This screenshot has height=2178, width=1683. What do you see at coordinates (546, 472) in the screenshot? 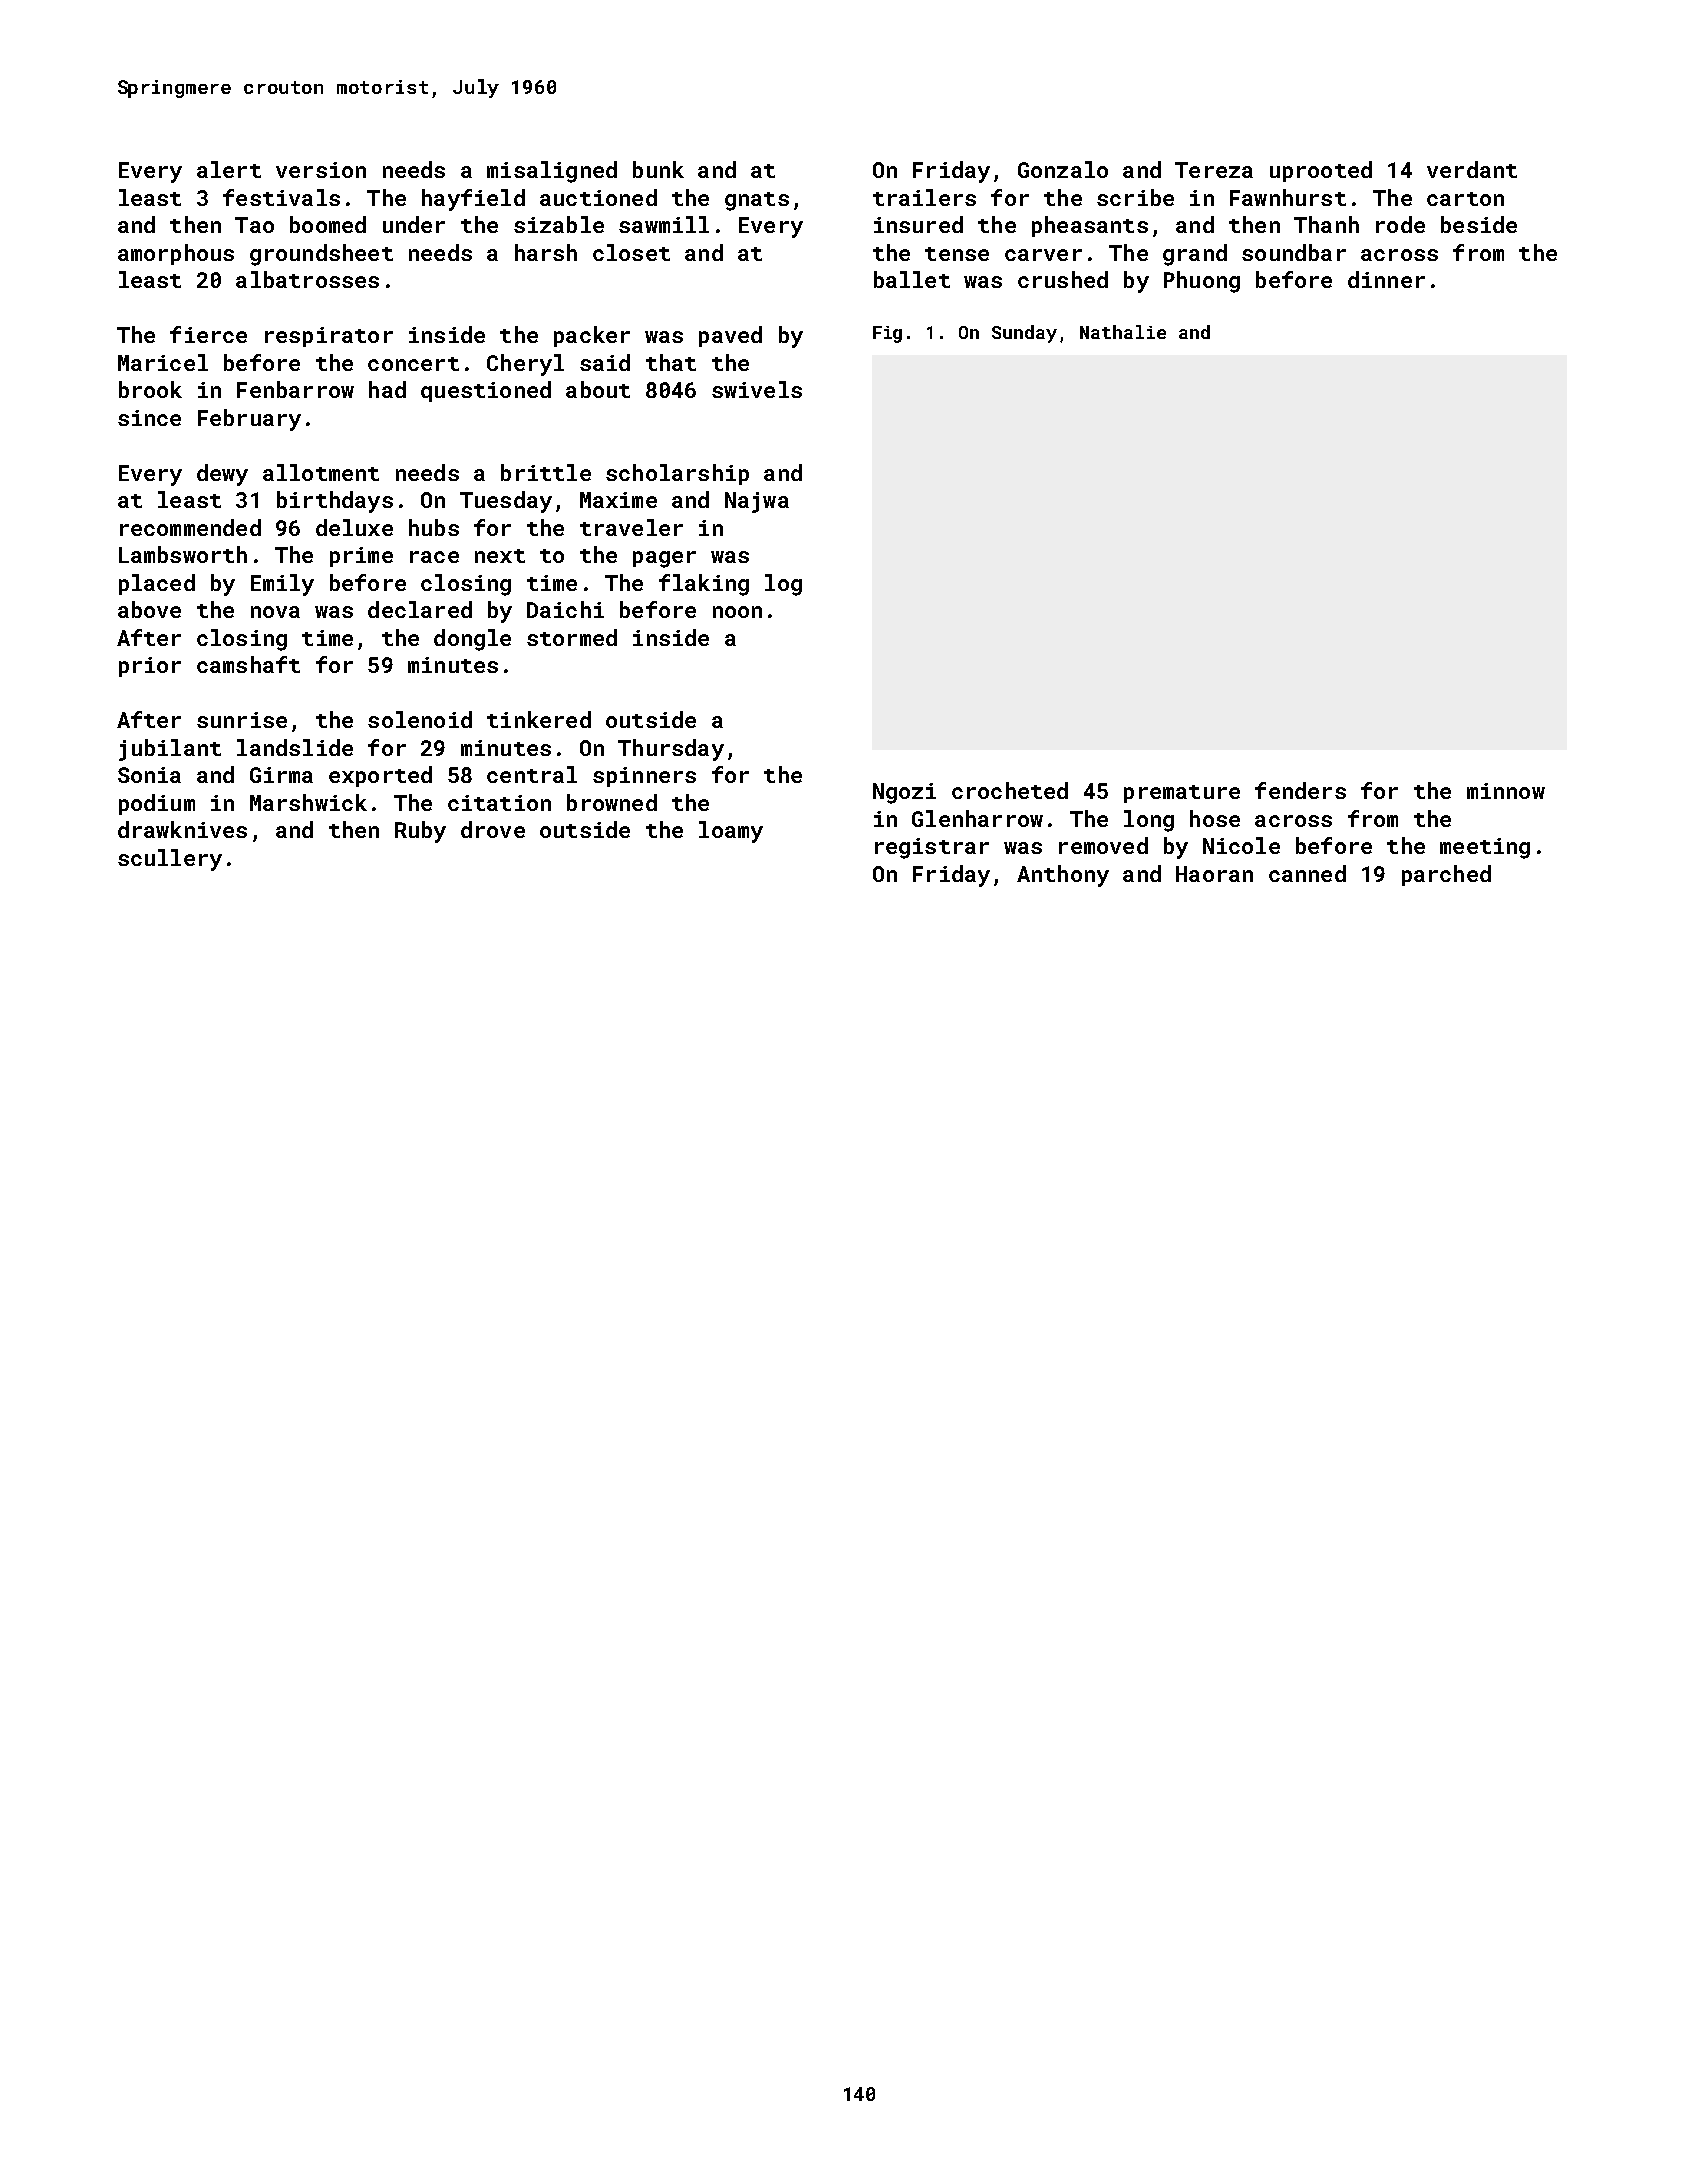
I see `brittle` at bounding box center [546, 472].
